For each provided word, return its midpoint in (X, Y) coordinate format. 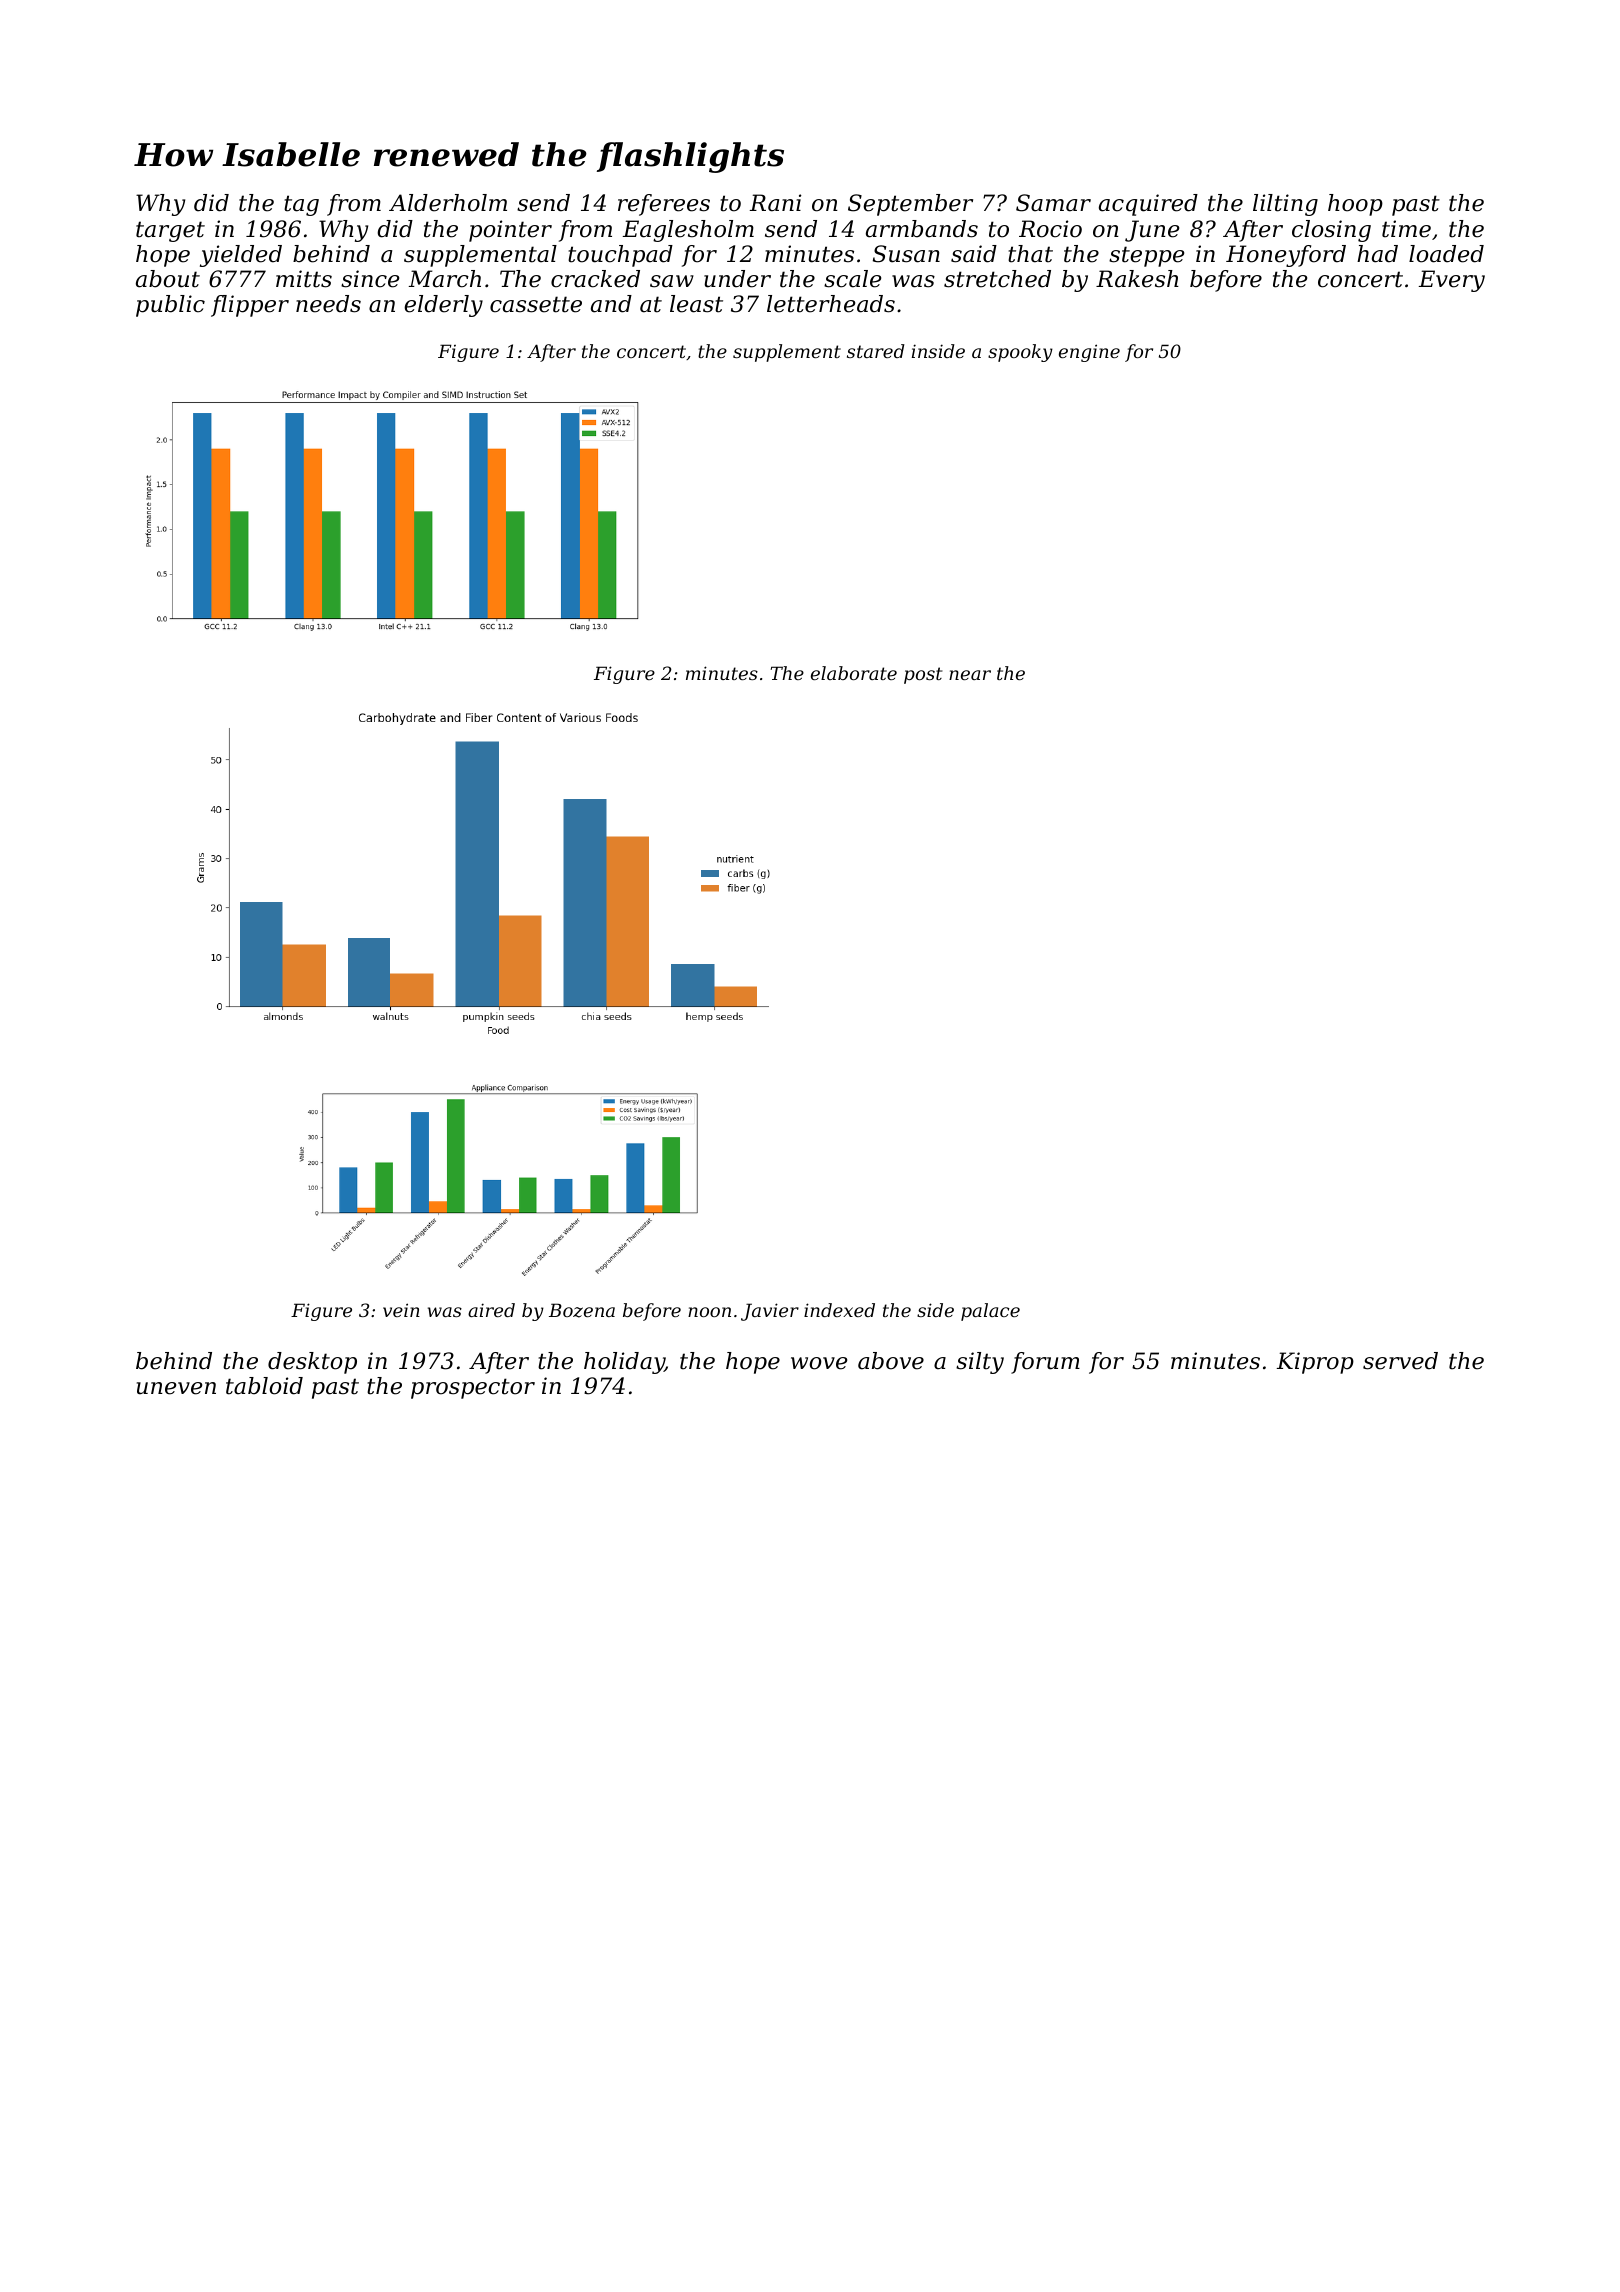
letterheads (831, 304)
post (923, 675)
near (970, 675)
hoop (1355, 205)
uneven (176, 1388)
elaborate (854, 673)
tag (301, 205)
